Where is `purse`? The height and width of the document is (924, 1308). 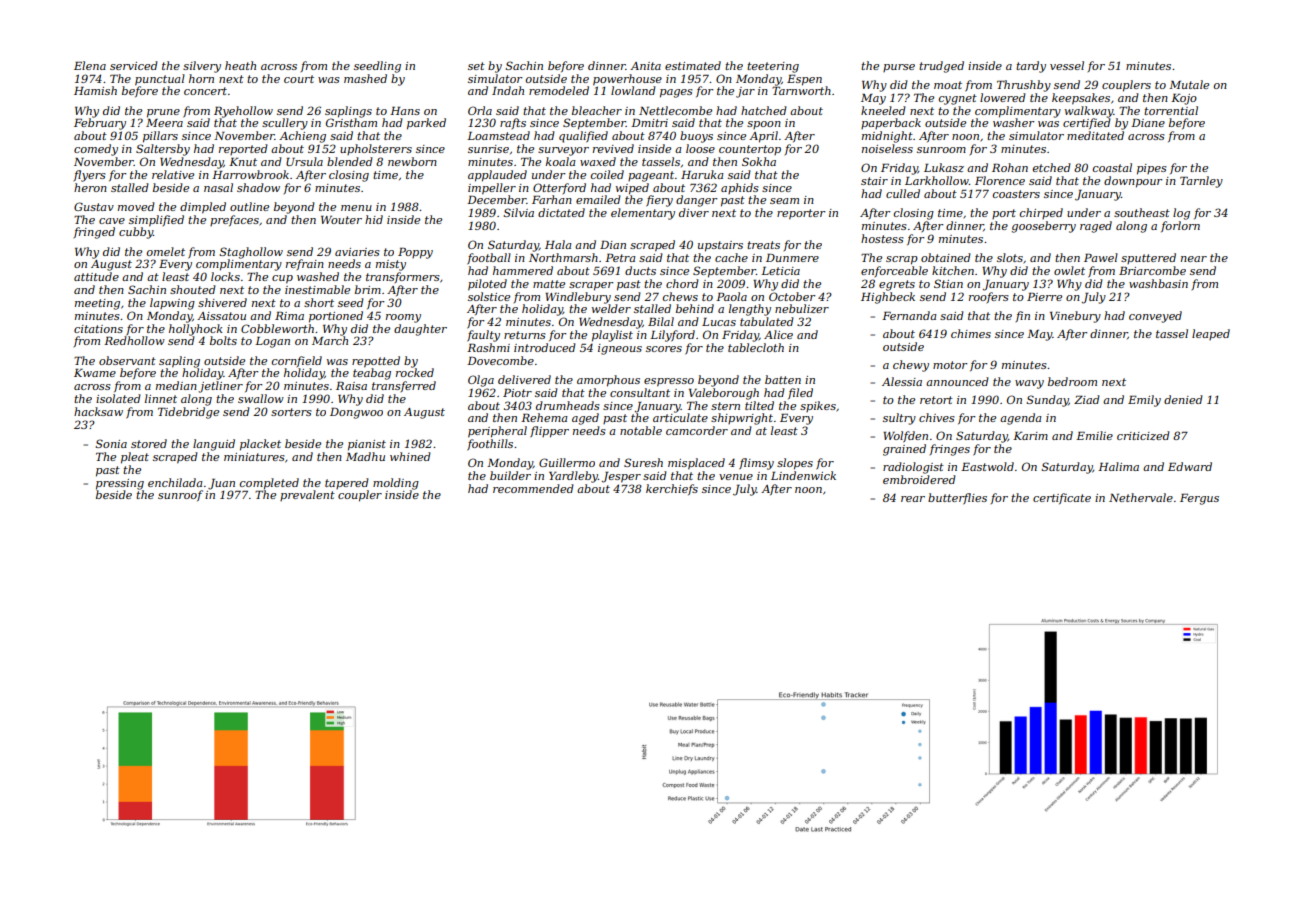
purse is located at coordinates (899, 68).
